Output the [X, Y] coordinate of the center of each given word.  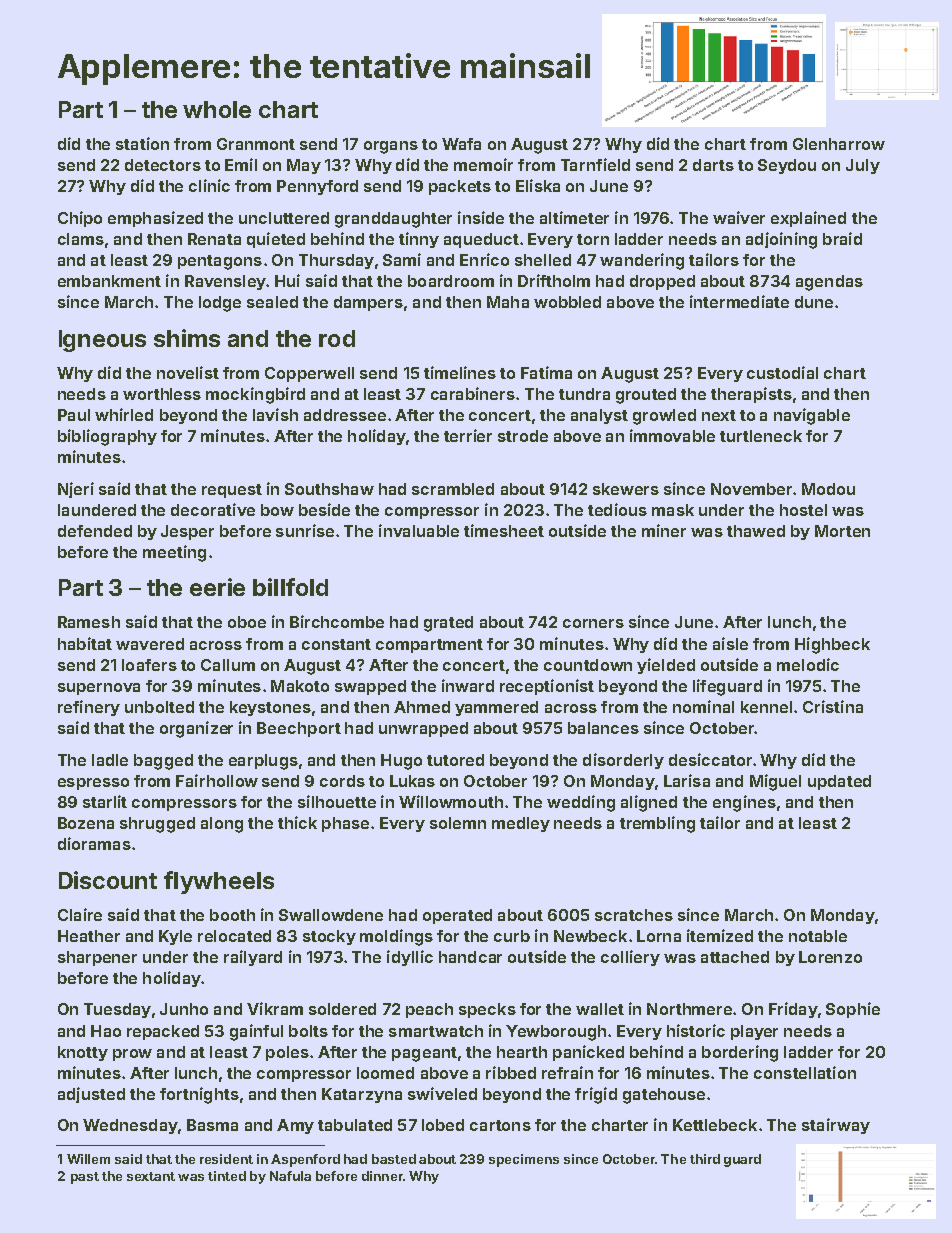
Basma [212, 1125]
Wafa [461, 144]
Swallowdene [331, 915]
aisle [730, 643]
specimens [524, 1160]
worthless [162, 394]
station [142, 143]
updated [839, 782]
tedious [617, 509]
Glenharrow [839, 144]
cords [342, 781]
